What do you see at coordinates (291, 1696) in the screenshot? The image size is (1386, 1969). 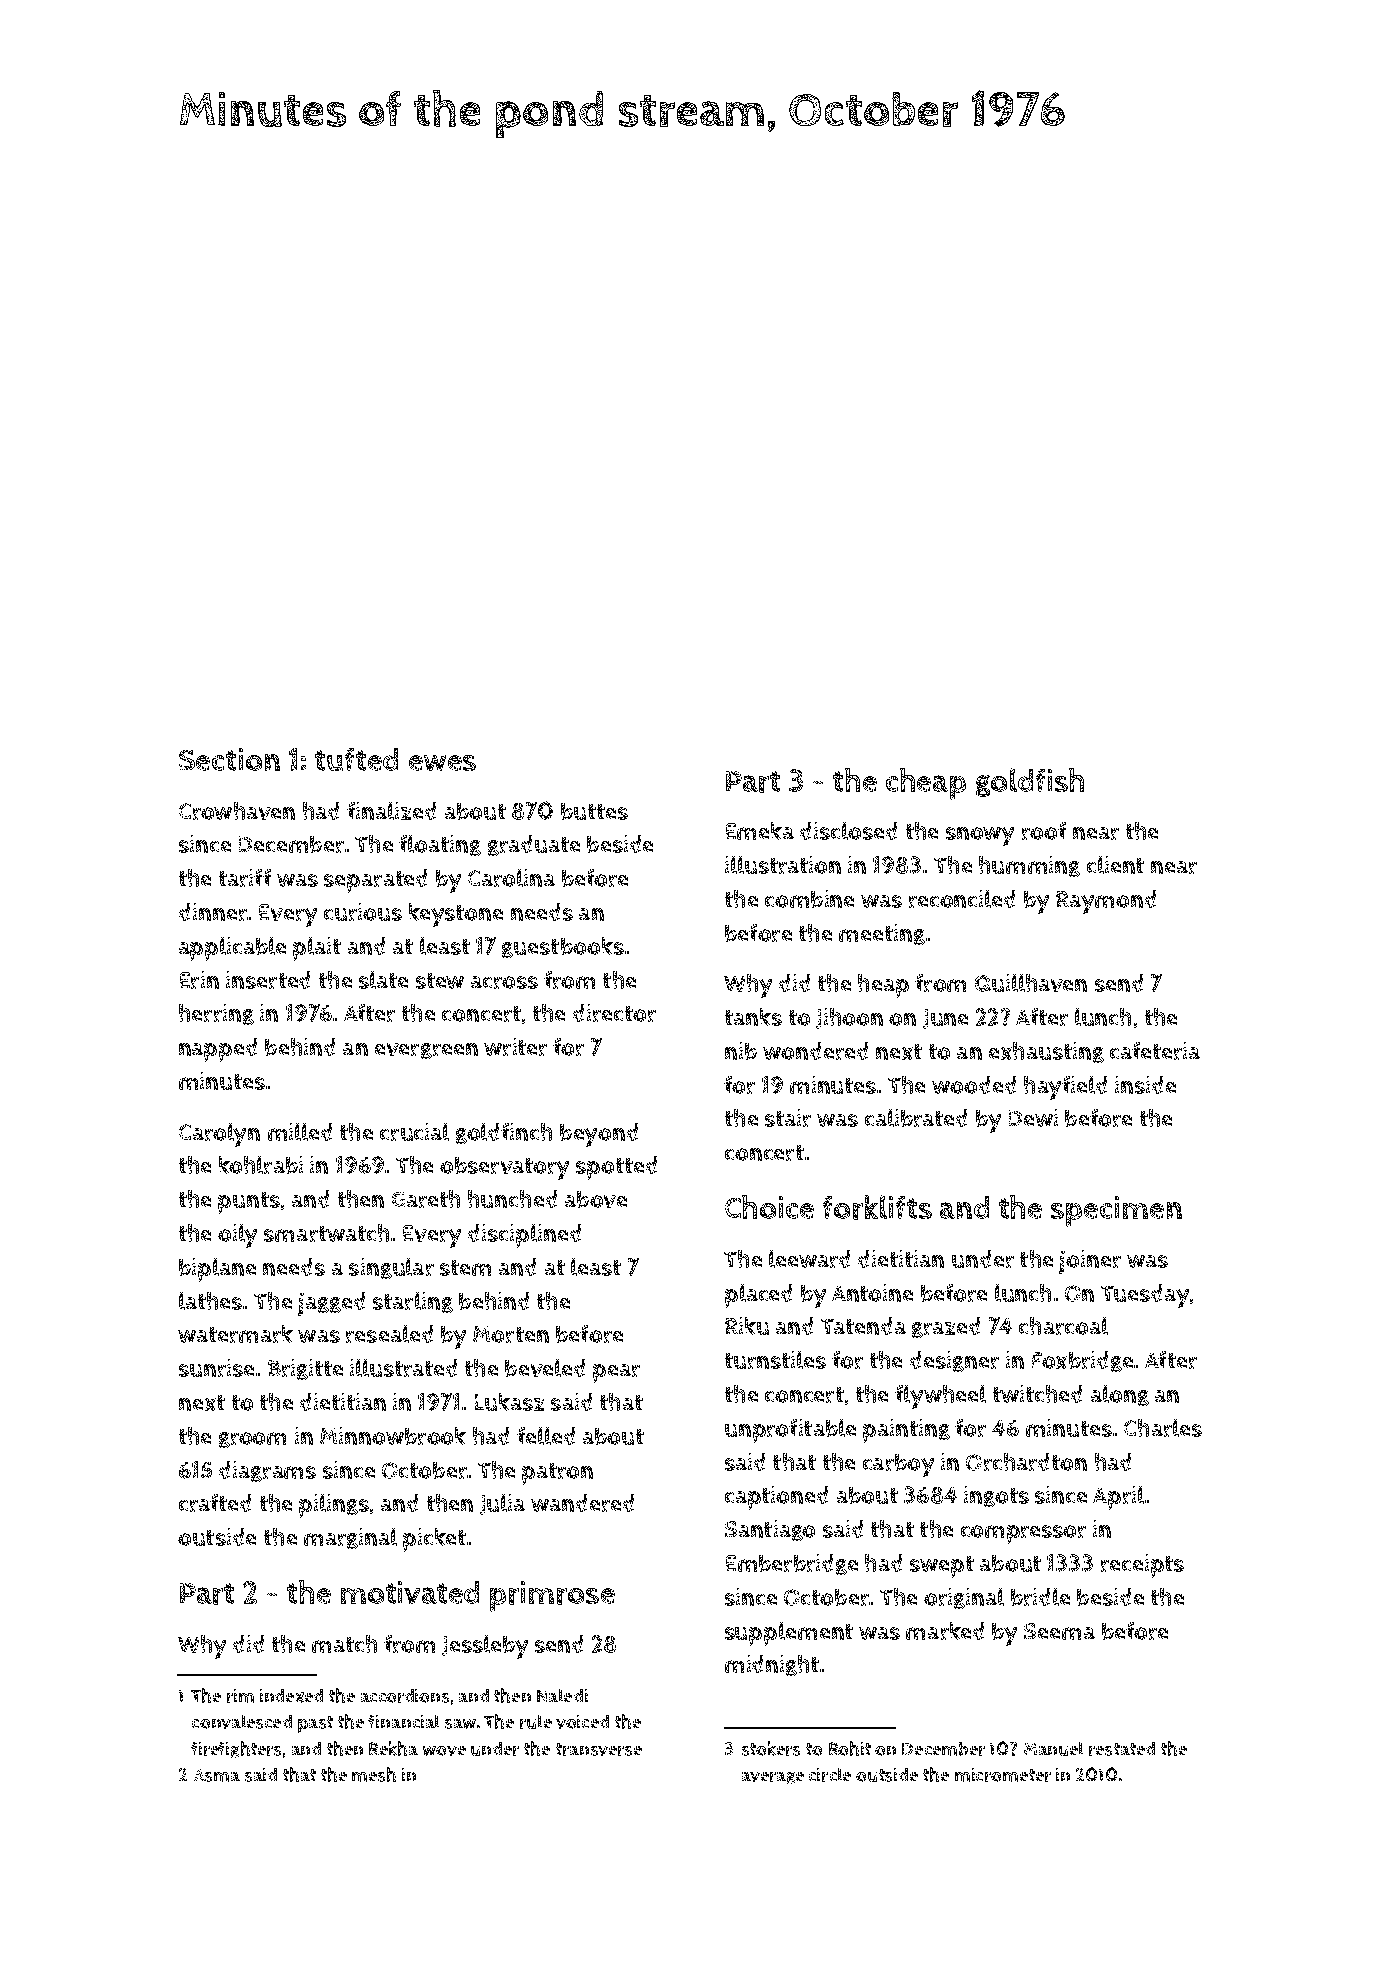 I see `indexed` at bounding box center [291, 1696].
